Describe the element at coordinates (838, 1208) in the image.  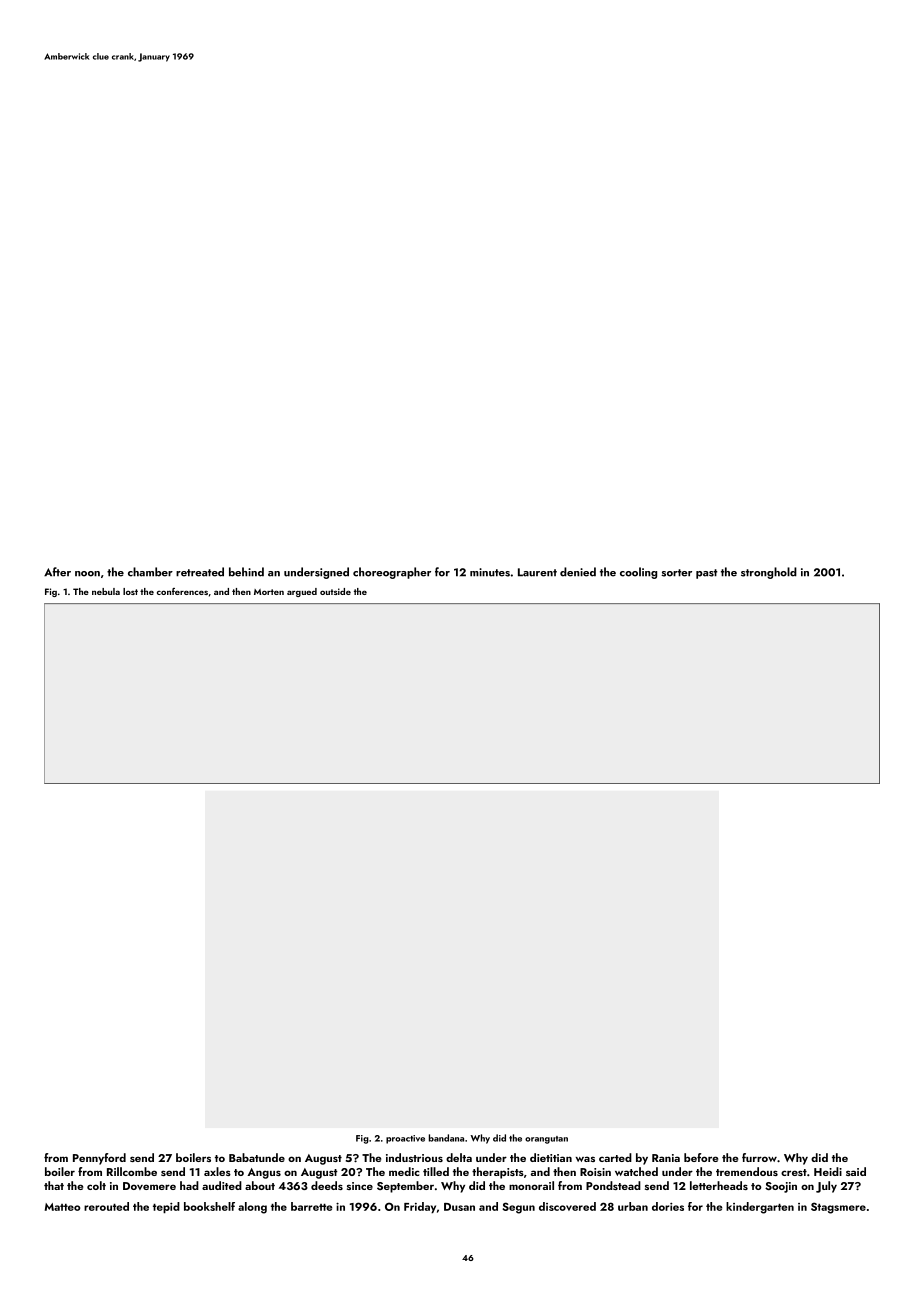
I see `Stagsmere` at that location.
